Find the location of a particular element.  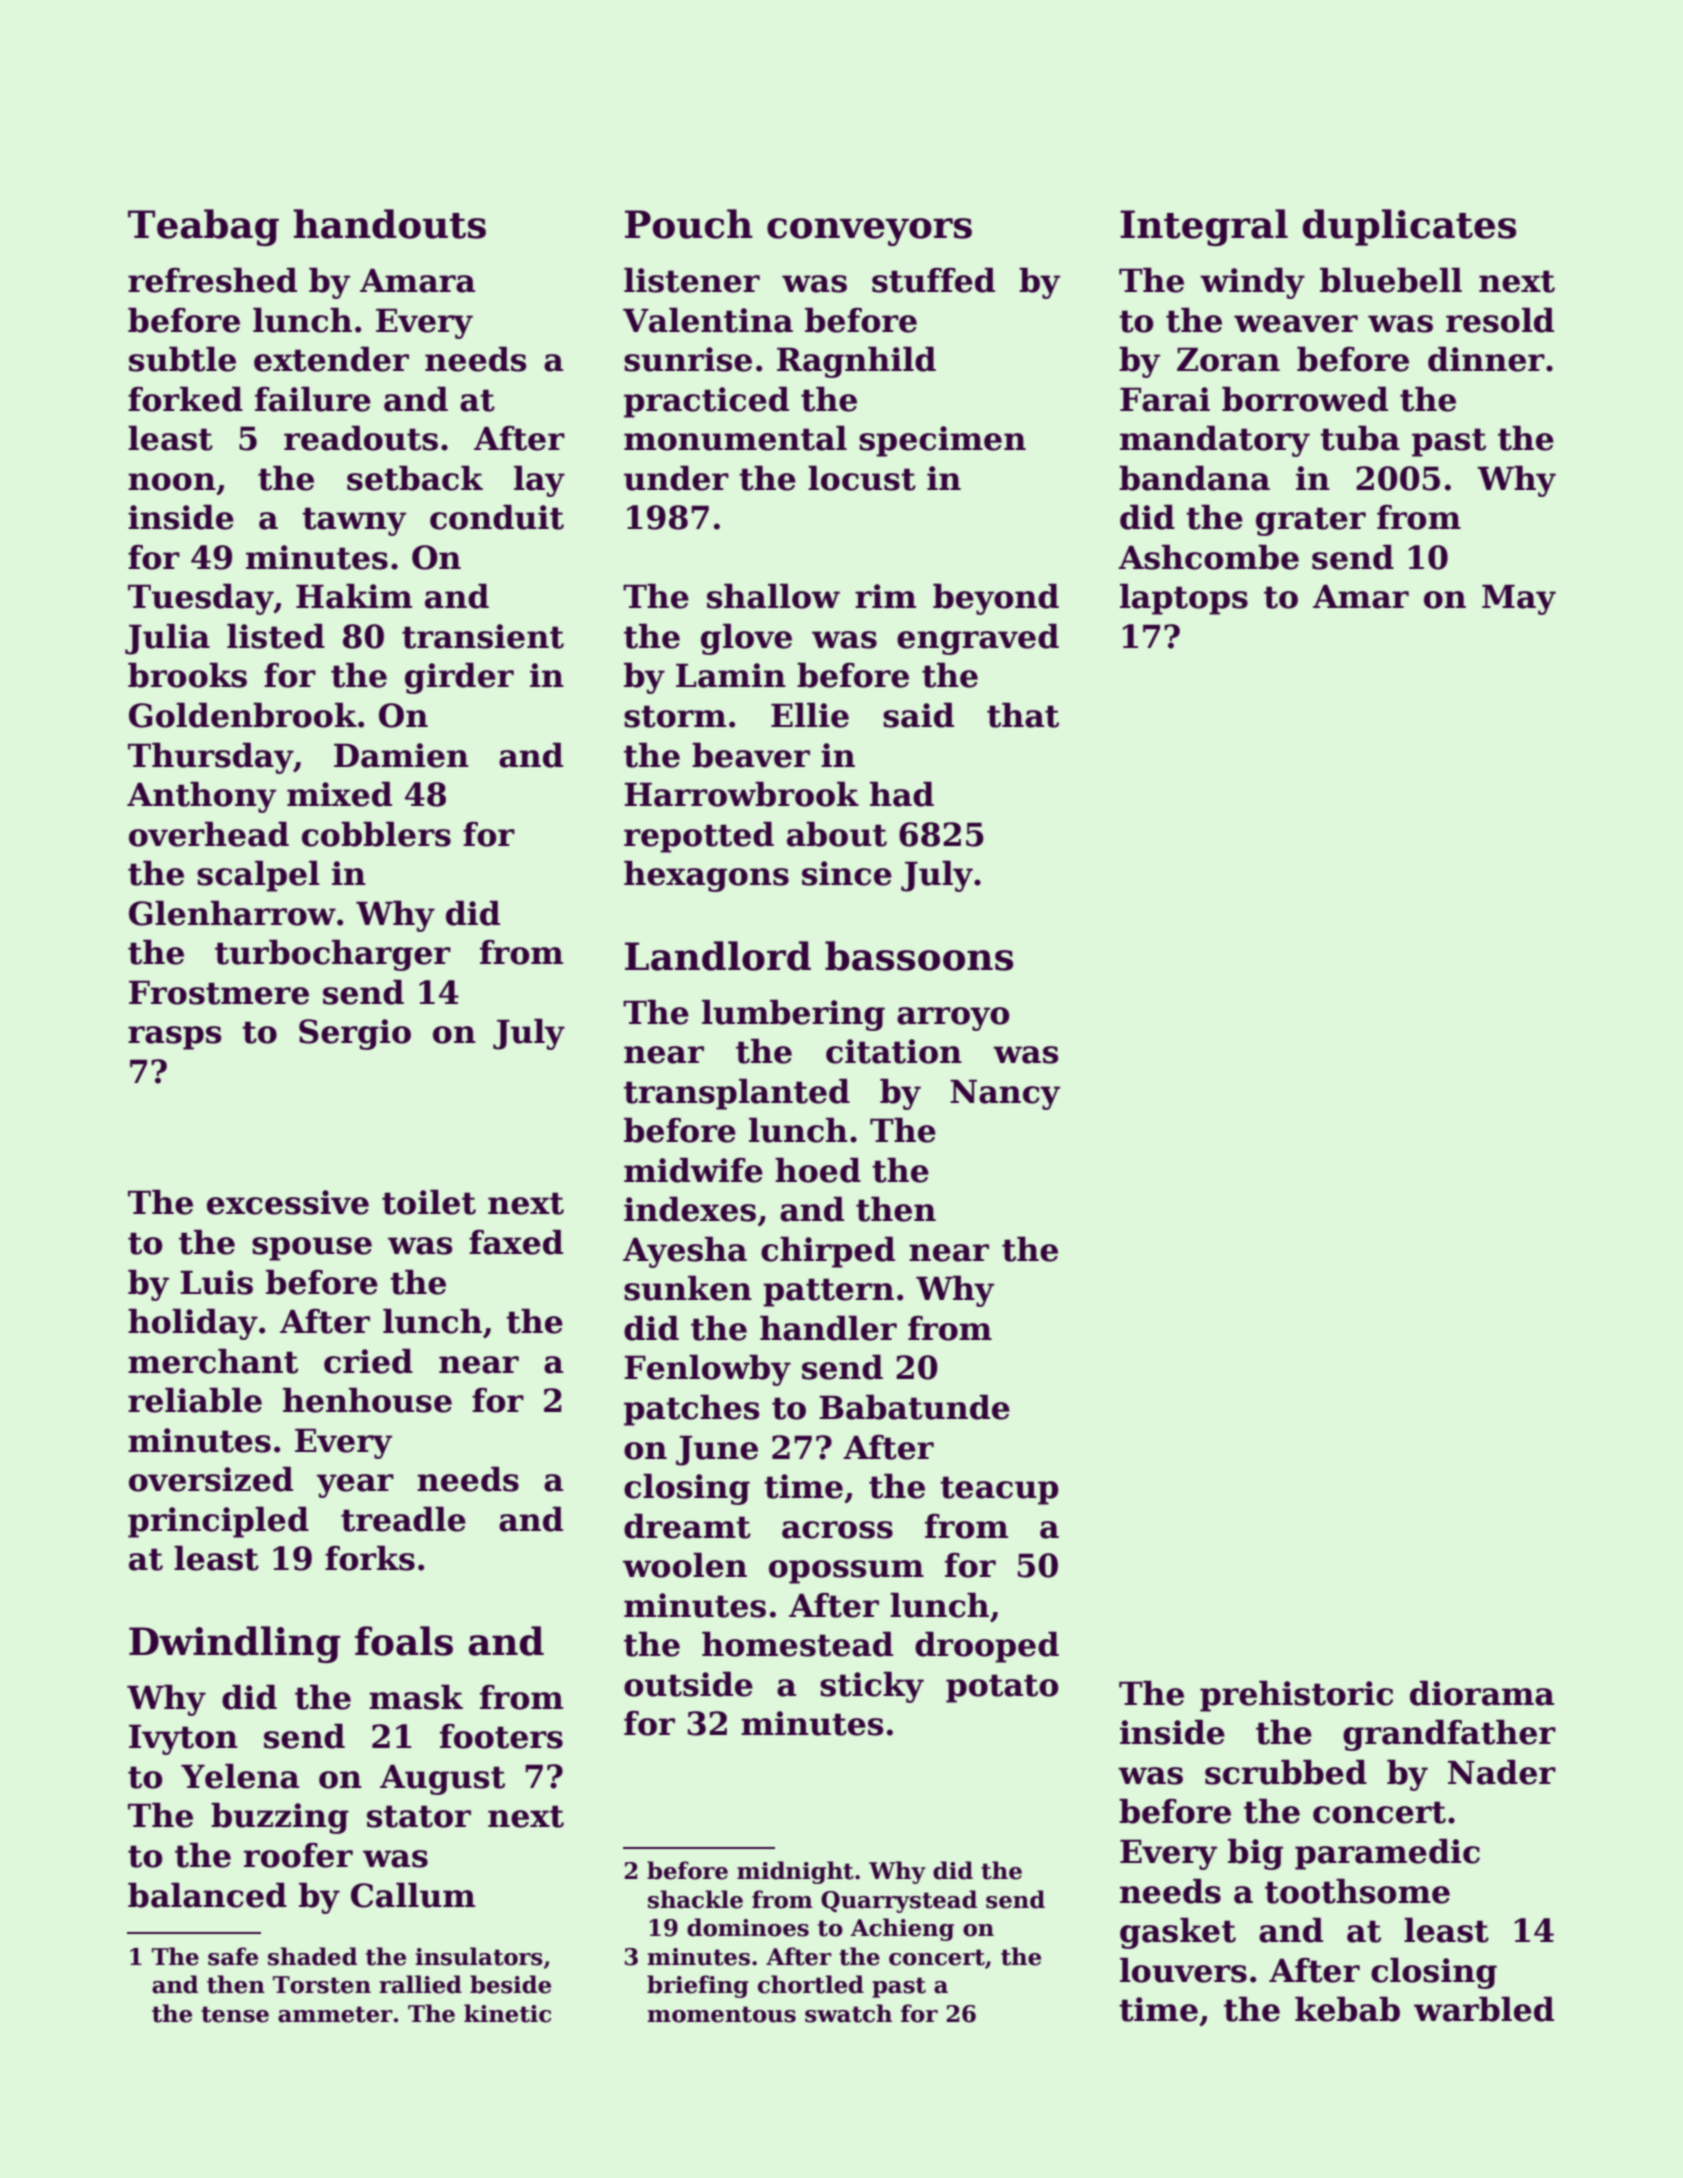

ammeter is located at coordinates (335, 2014).
